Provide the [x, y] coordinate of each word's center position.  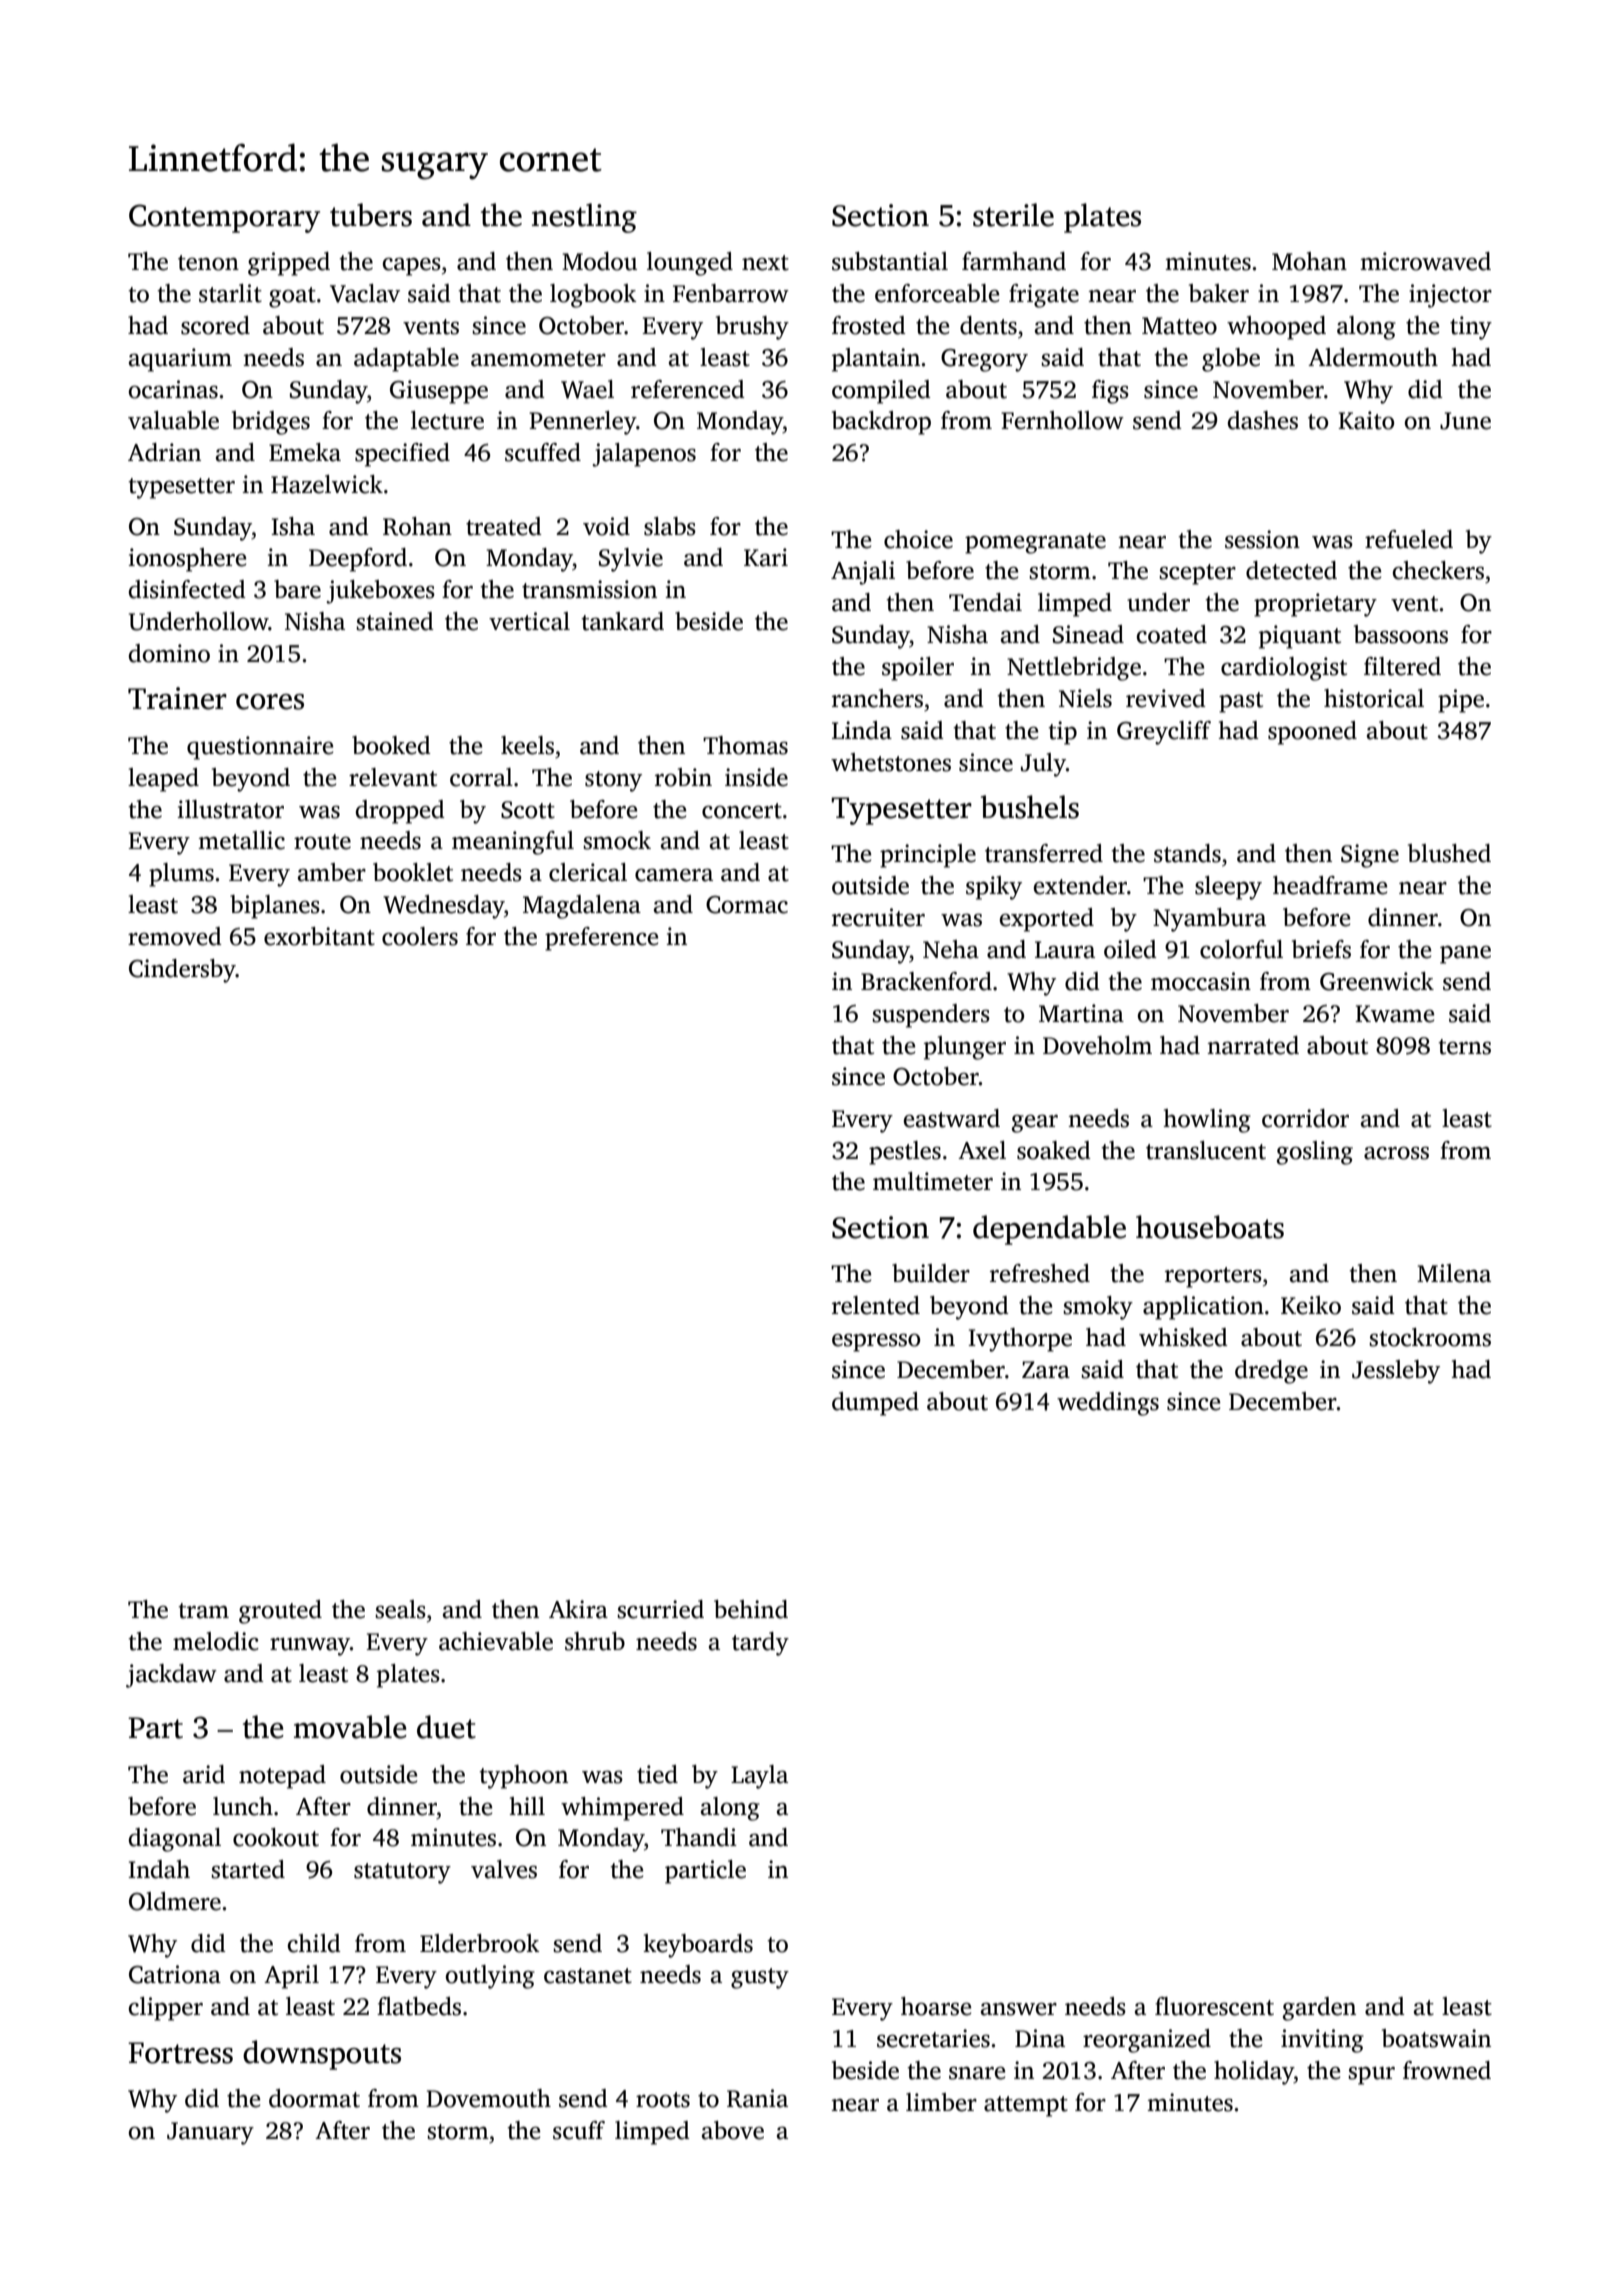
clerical [588, 872]
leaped [163, 780]
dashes [1263, 420]
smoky [1098, 1308]
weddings [1108, 1404]
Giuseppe [439, 392]
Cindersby [182, 971]
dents [988, 325]
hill [527, 1806]
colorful [1241, 949]
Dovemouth [488, 2098]
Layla [759, 1777]
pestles [905, 1153]
